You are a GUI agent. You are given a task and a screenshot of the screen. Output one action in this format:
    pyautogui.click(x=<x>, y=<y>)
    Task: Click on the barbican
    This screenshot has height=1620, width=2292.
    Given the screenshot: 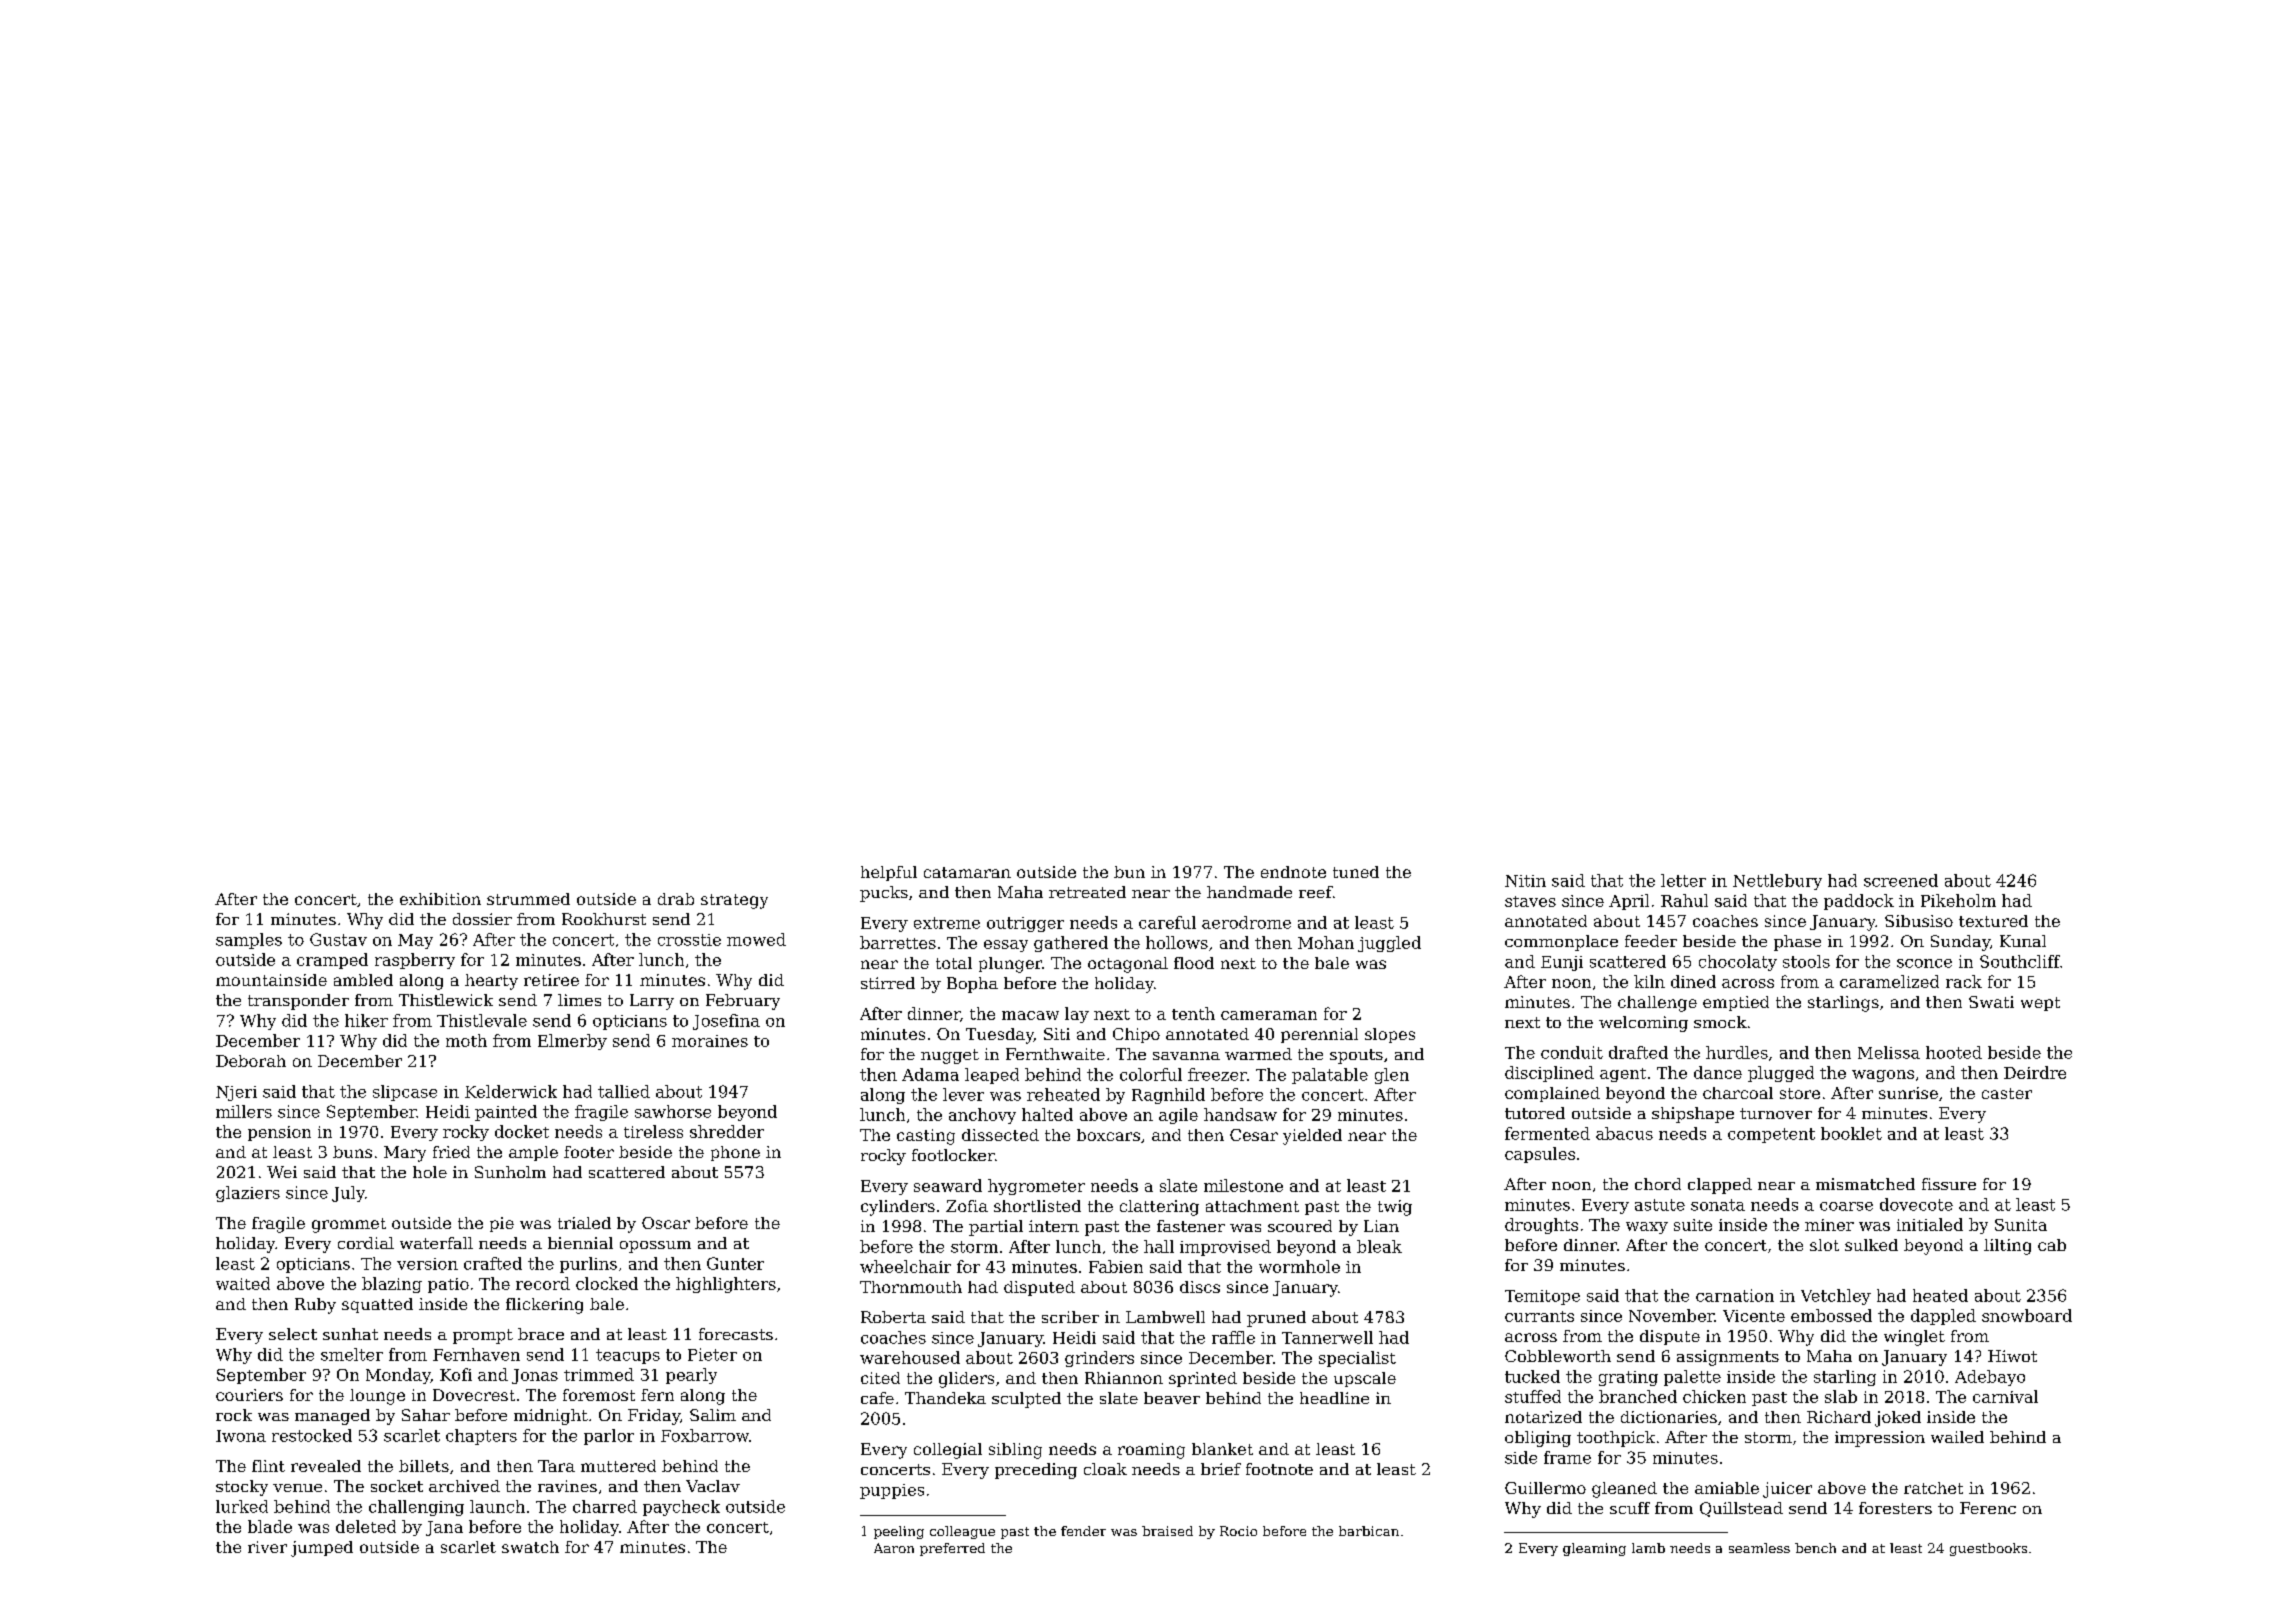 What is the action you would take?
    pyautogui.click(x=1369, y=1531)
